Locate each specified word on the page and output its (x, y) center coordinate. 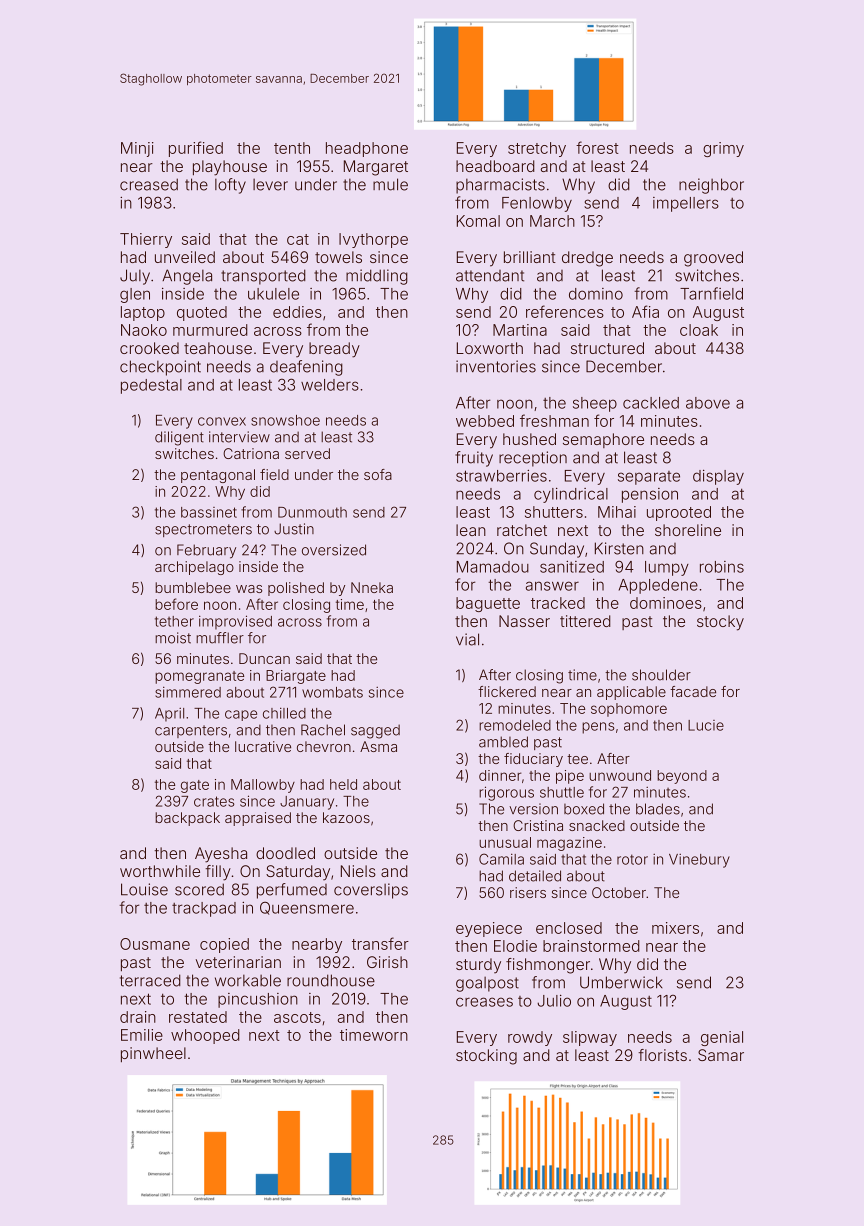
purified (196, 149)
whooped (205, 1036)
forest (597, 147)
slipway (590, 1038)
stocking (486, 1057)
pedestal (151, 386)
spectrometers (203, 530)
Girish (387, 962)
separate (649, 478)
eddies (297, 312)
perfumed (292, 891)
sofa (378, 474)
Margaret (376, 168)
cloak (699, 330)
